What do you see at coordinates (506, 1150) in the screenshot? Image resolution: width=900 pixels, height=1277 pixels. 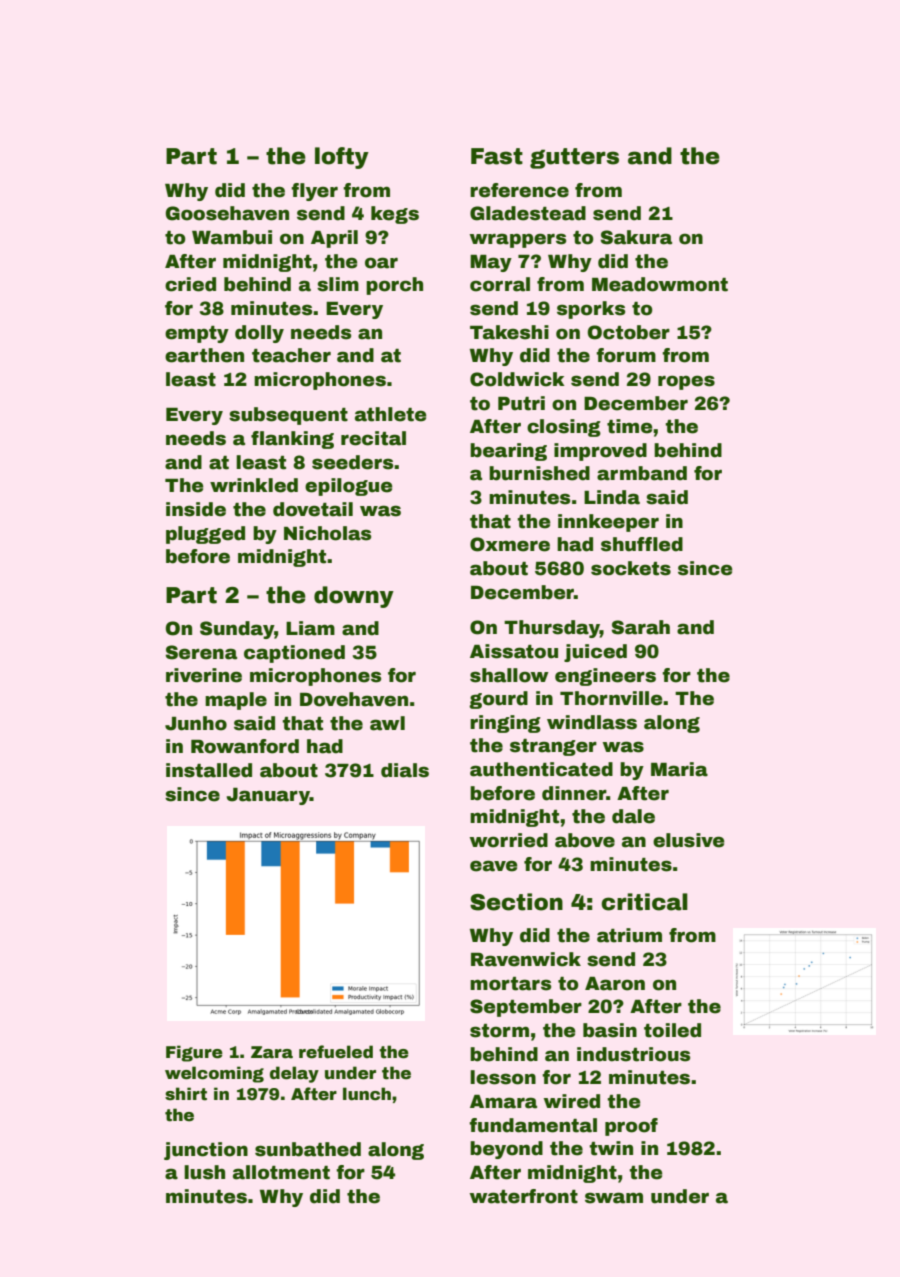 I see `beyond` at bounding box center [506, 1150].
